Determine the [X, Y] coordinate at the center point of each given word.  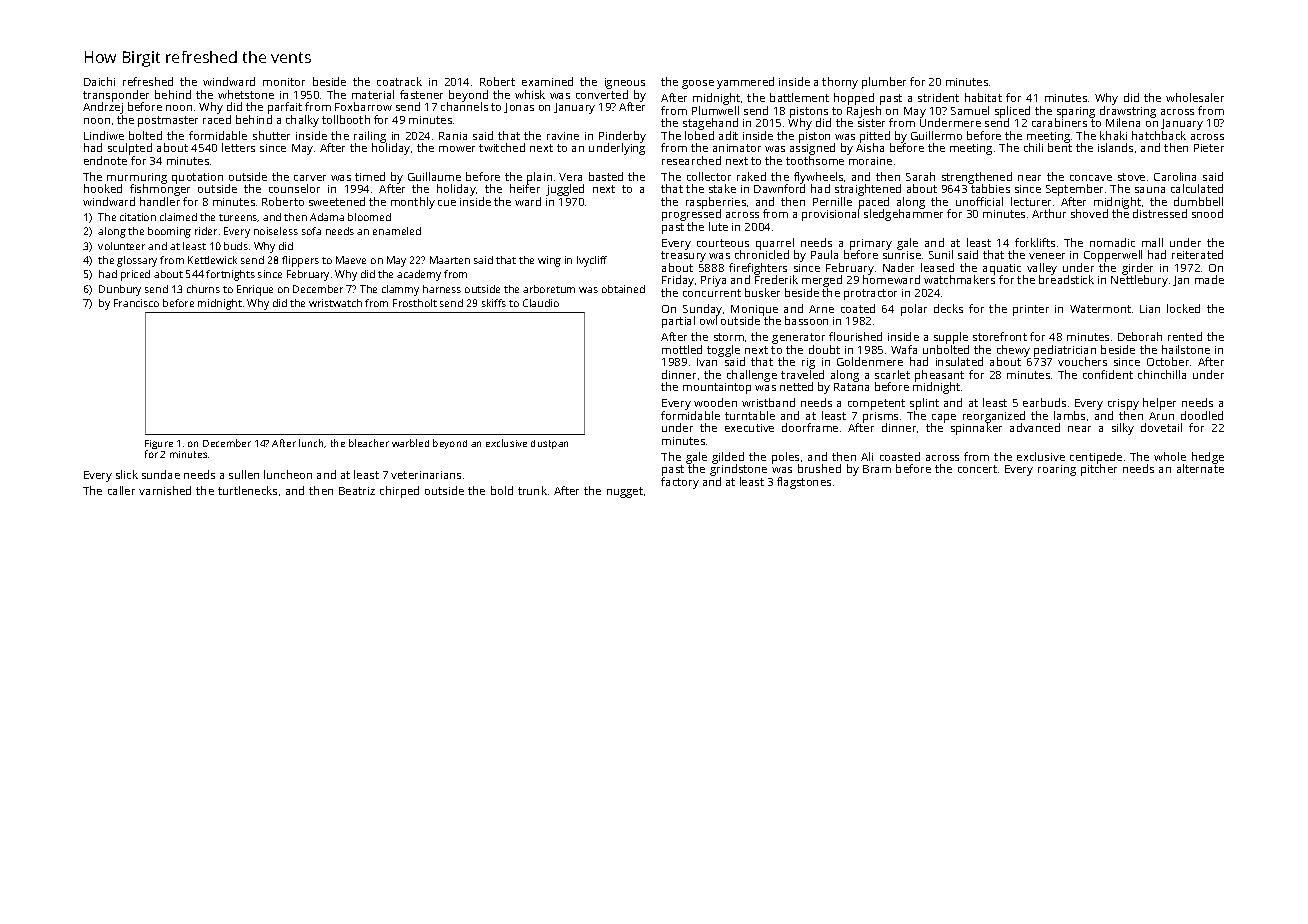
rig [808, 363]
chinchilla [1162, 374]
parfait [285, 108]
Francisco [136, 303]
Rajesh [864, 112]
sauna [1150, 190]
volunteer [121, 246]
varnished [165, 490]
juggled [565, 190]
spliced [1012, 112]
